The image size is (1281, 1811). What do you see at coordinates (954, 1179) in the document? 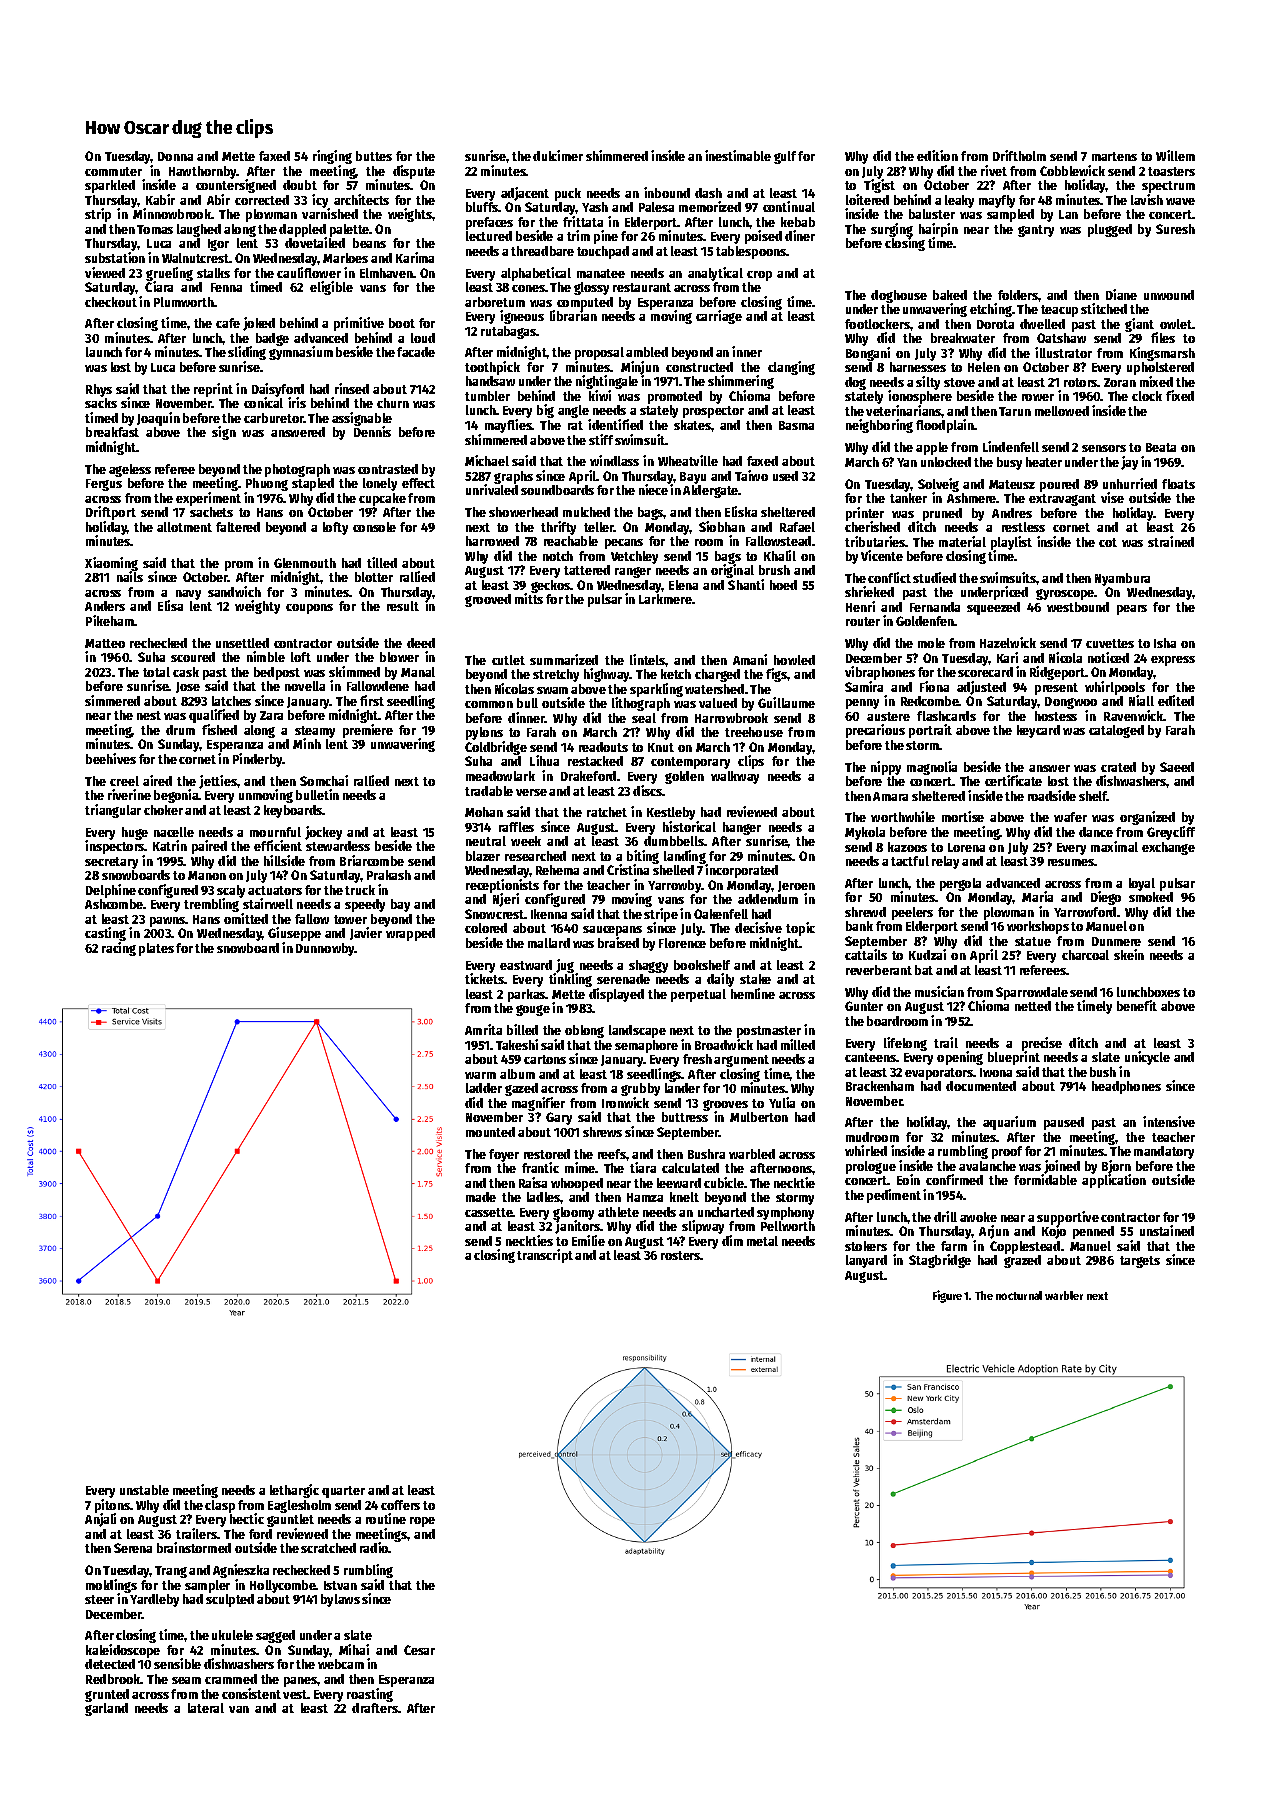
I see `confirmed` at bounding box center [954, 1179].
